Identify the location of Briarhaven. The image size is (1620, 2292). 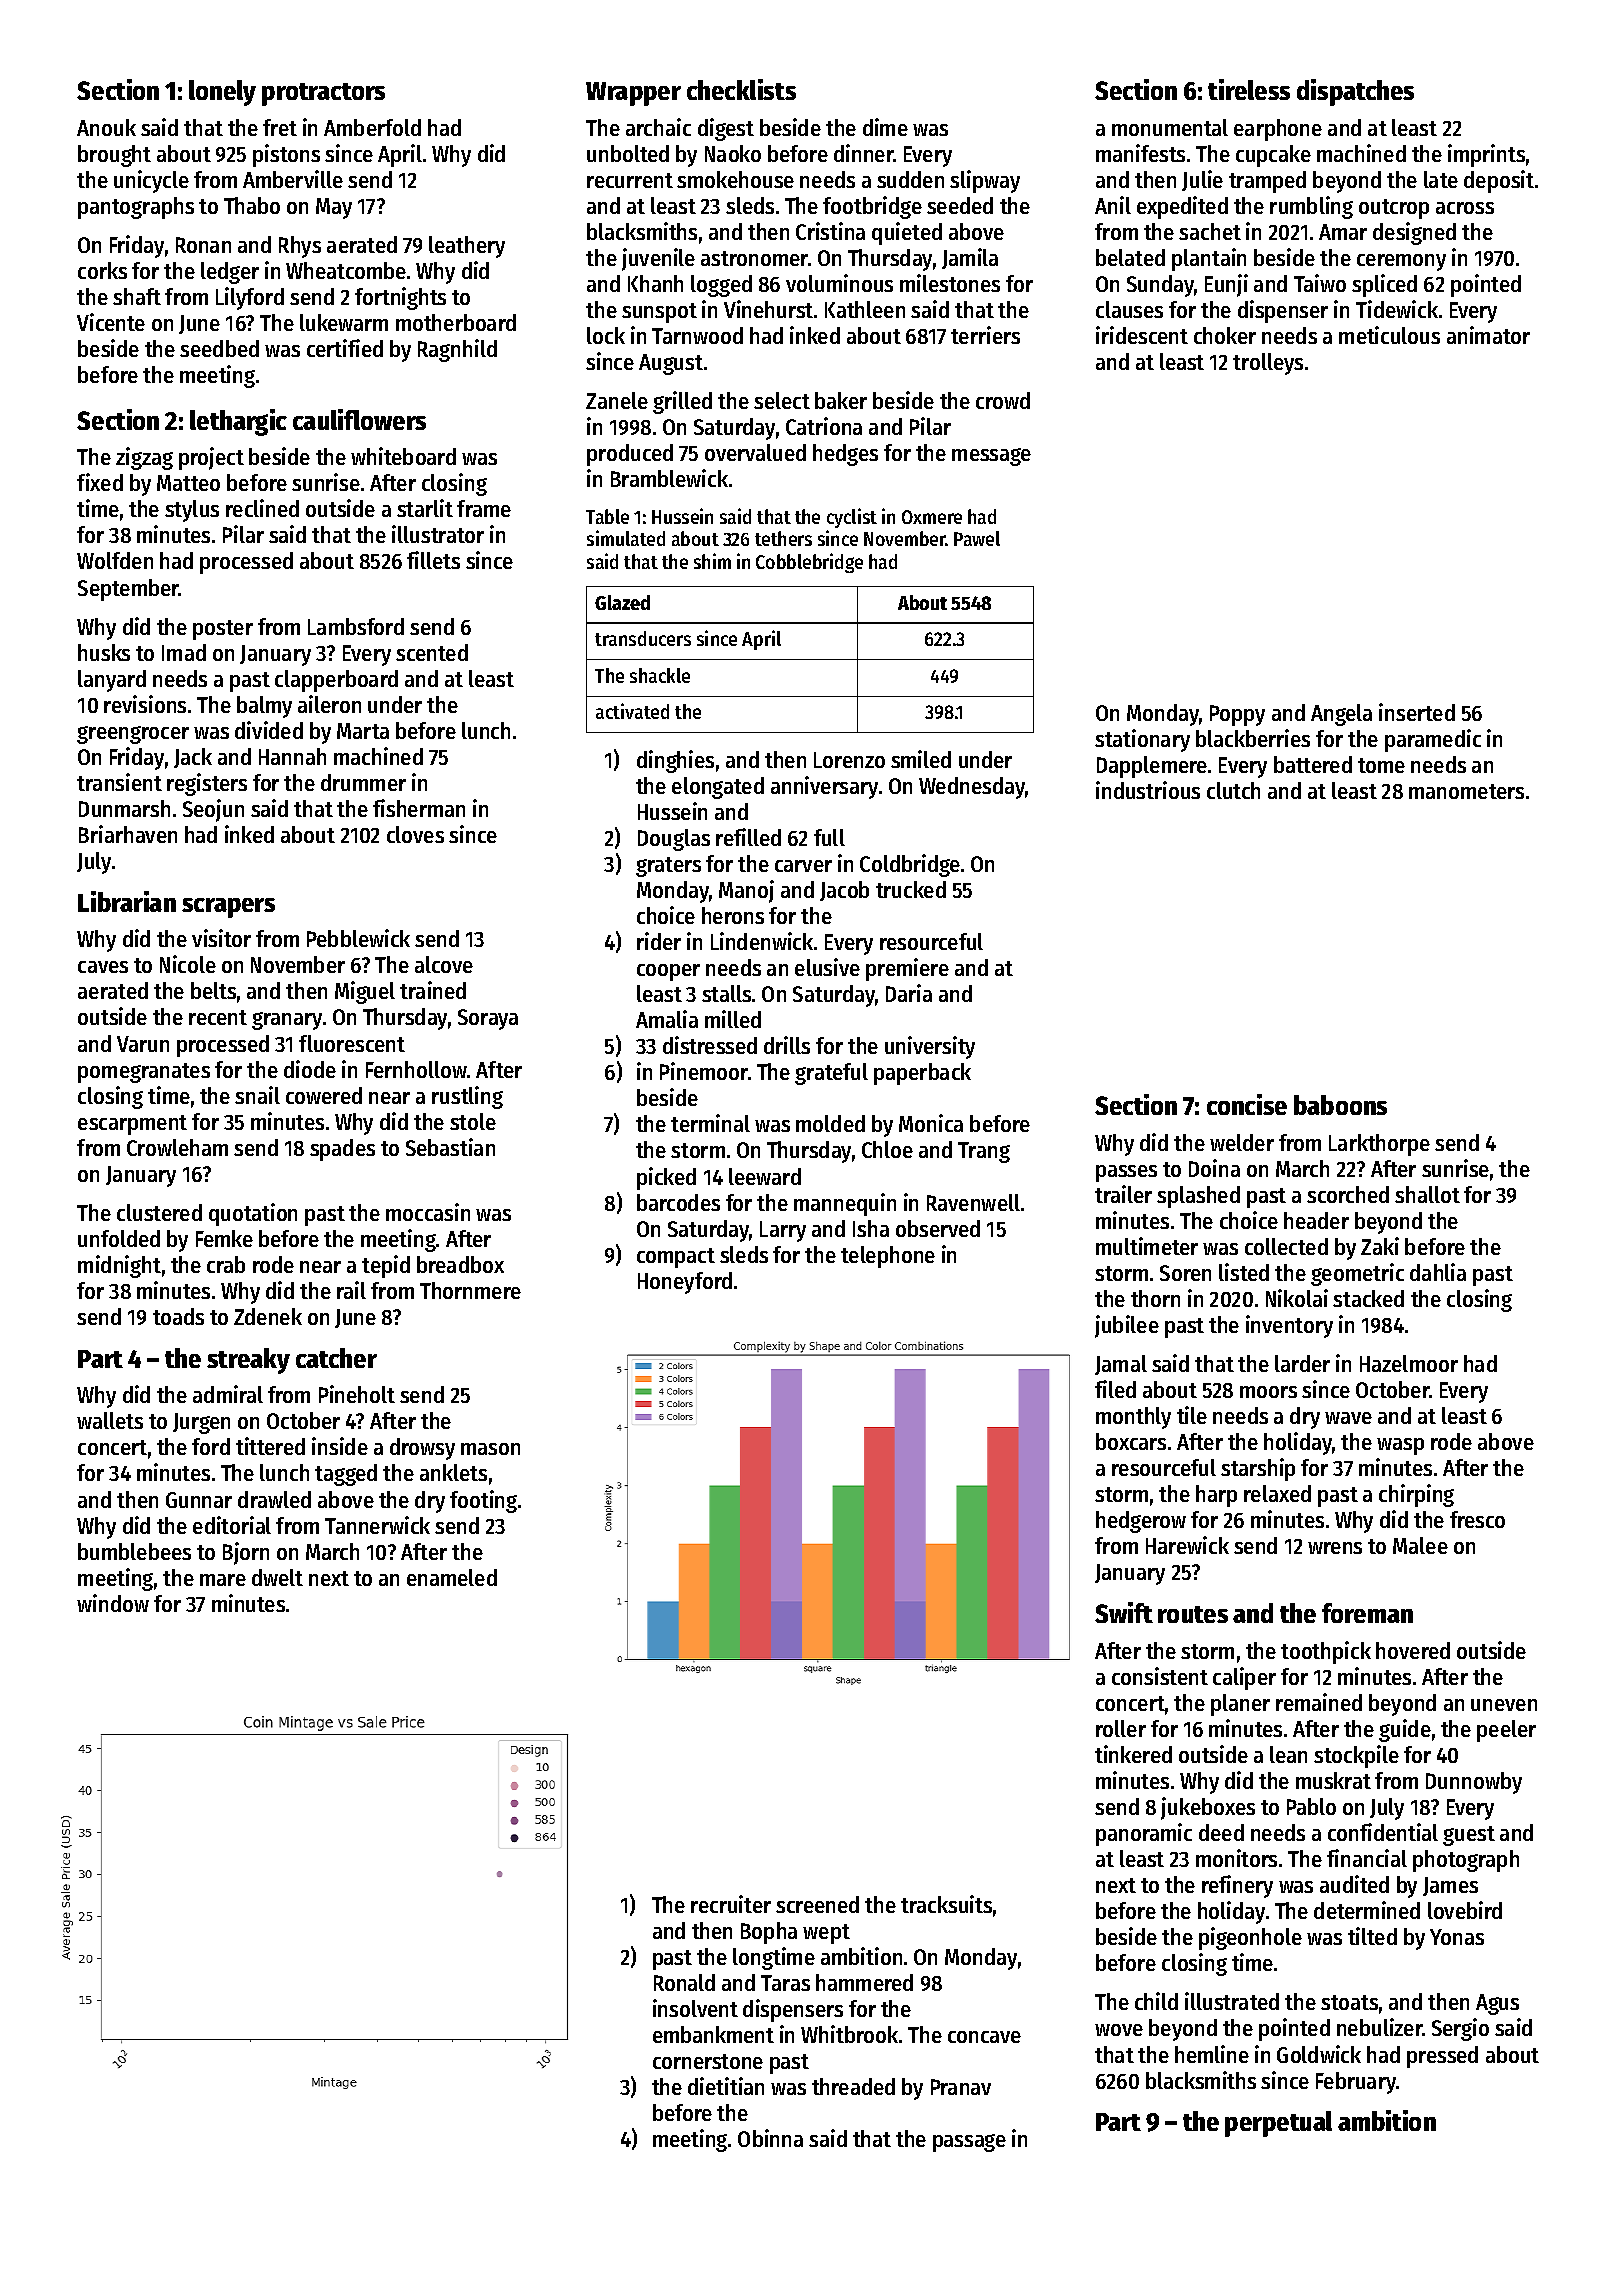
(128, 834).
